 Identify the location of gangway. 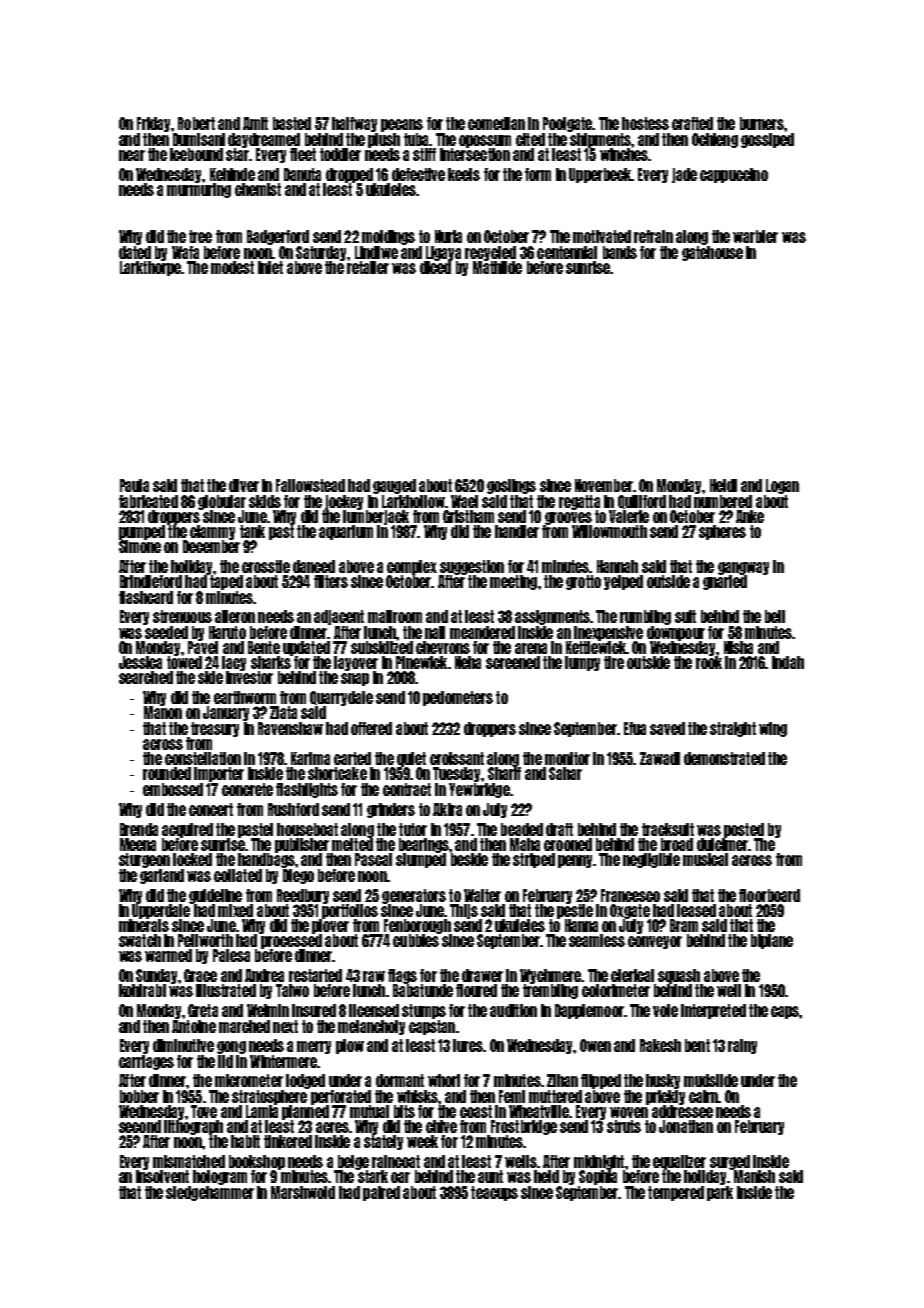
(743, 568).
